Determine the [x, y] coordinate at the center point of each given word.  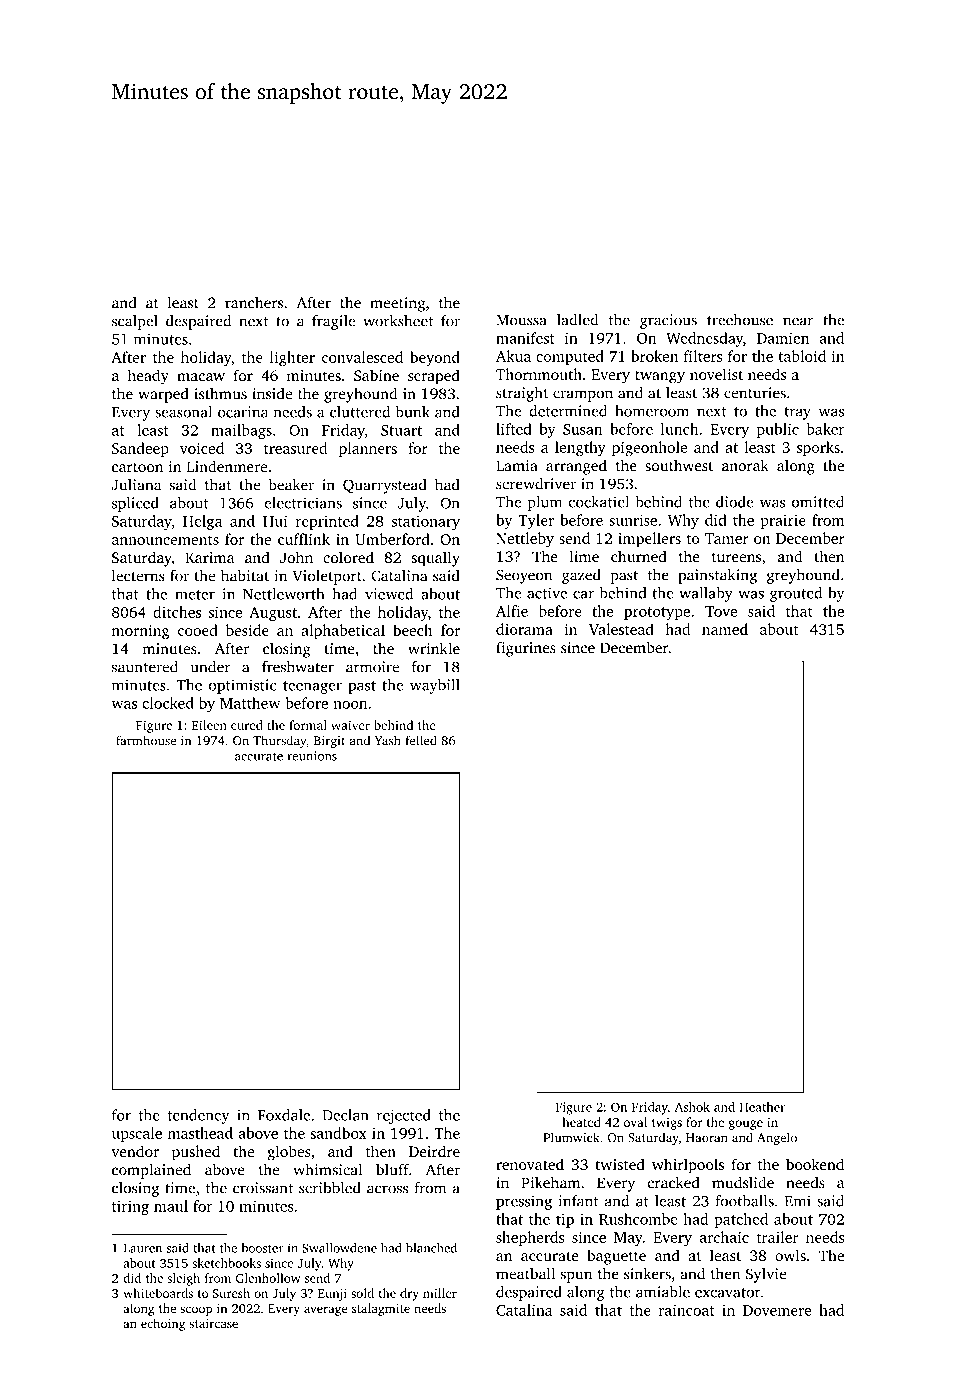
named [725, 629]
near [798, 321]
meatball [525, 1273]
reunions [312, 756]
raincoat [686, 1310]
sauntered [145, 667]
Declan [346, 1115]
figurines [526, 649]
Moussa [521, 320]
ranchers [254, 303]
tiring [130, 1207]
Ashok [692, 1107]
